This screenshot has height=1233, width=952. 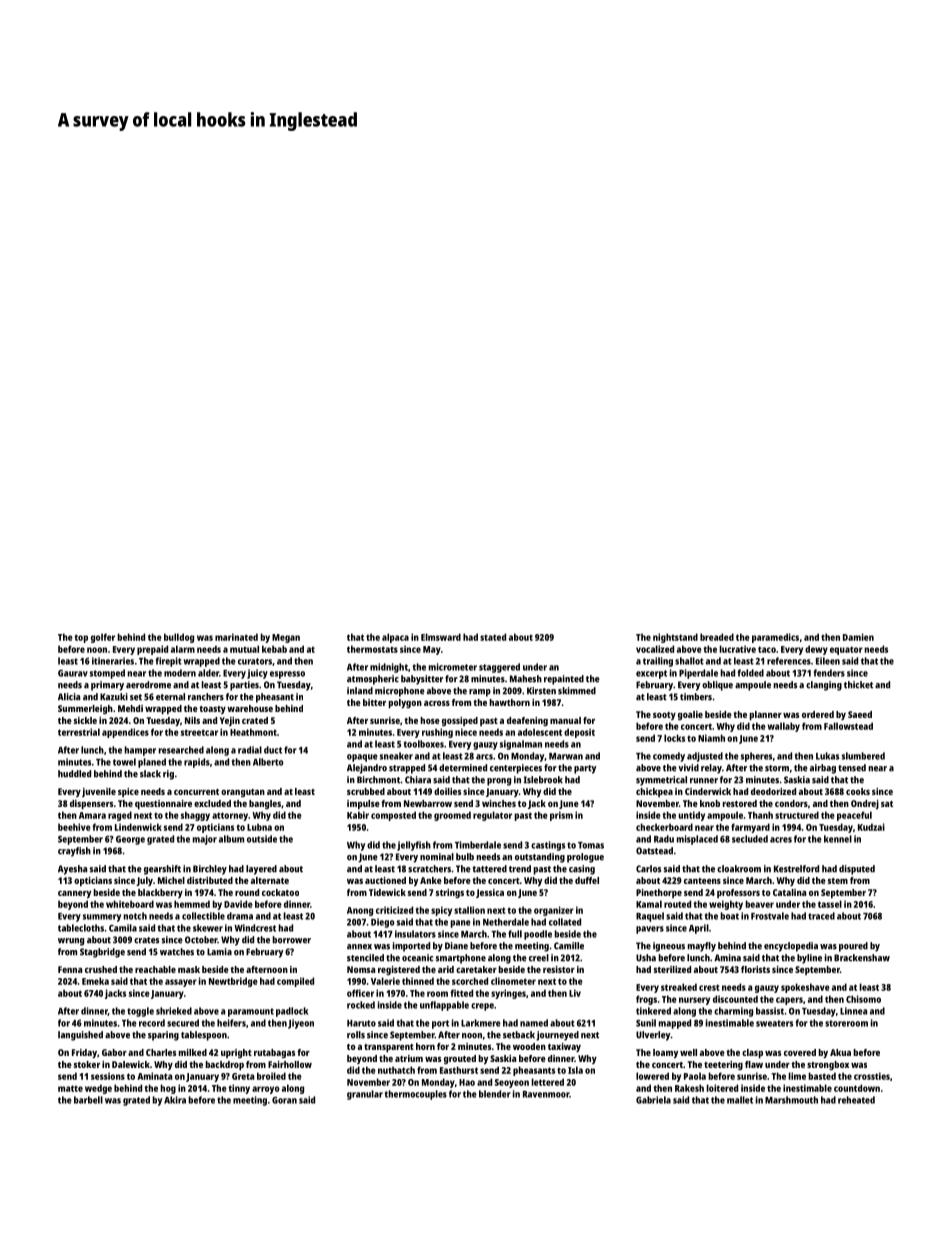 I want to click on auctioned, so click(x=385, y=880).
